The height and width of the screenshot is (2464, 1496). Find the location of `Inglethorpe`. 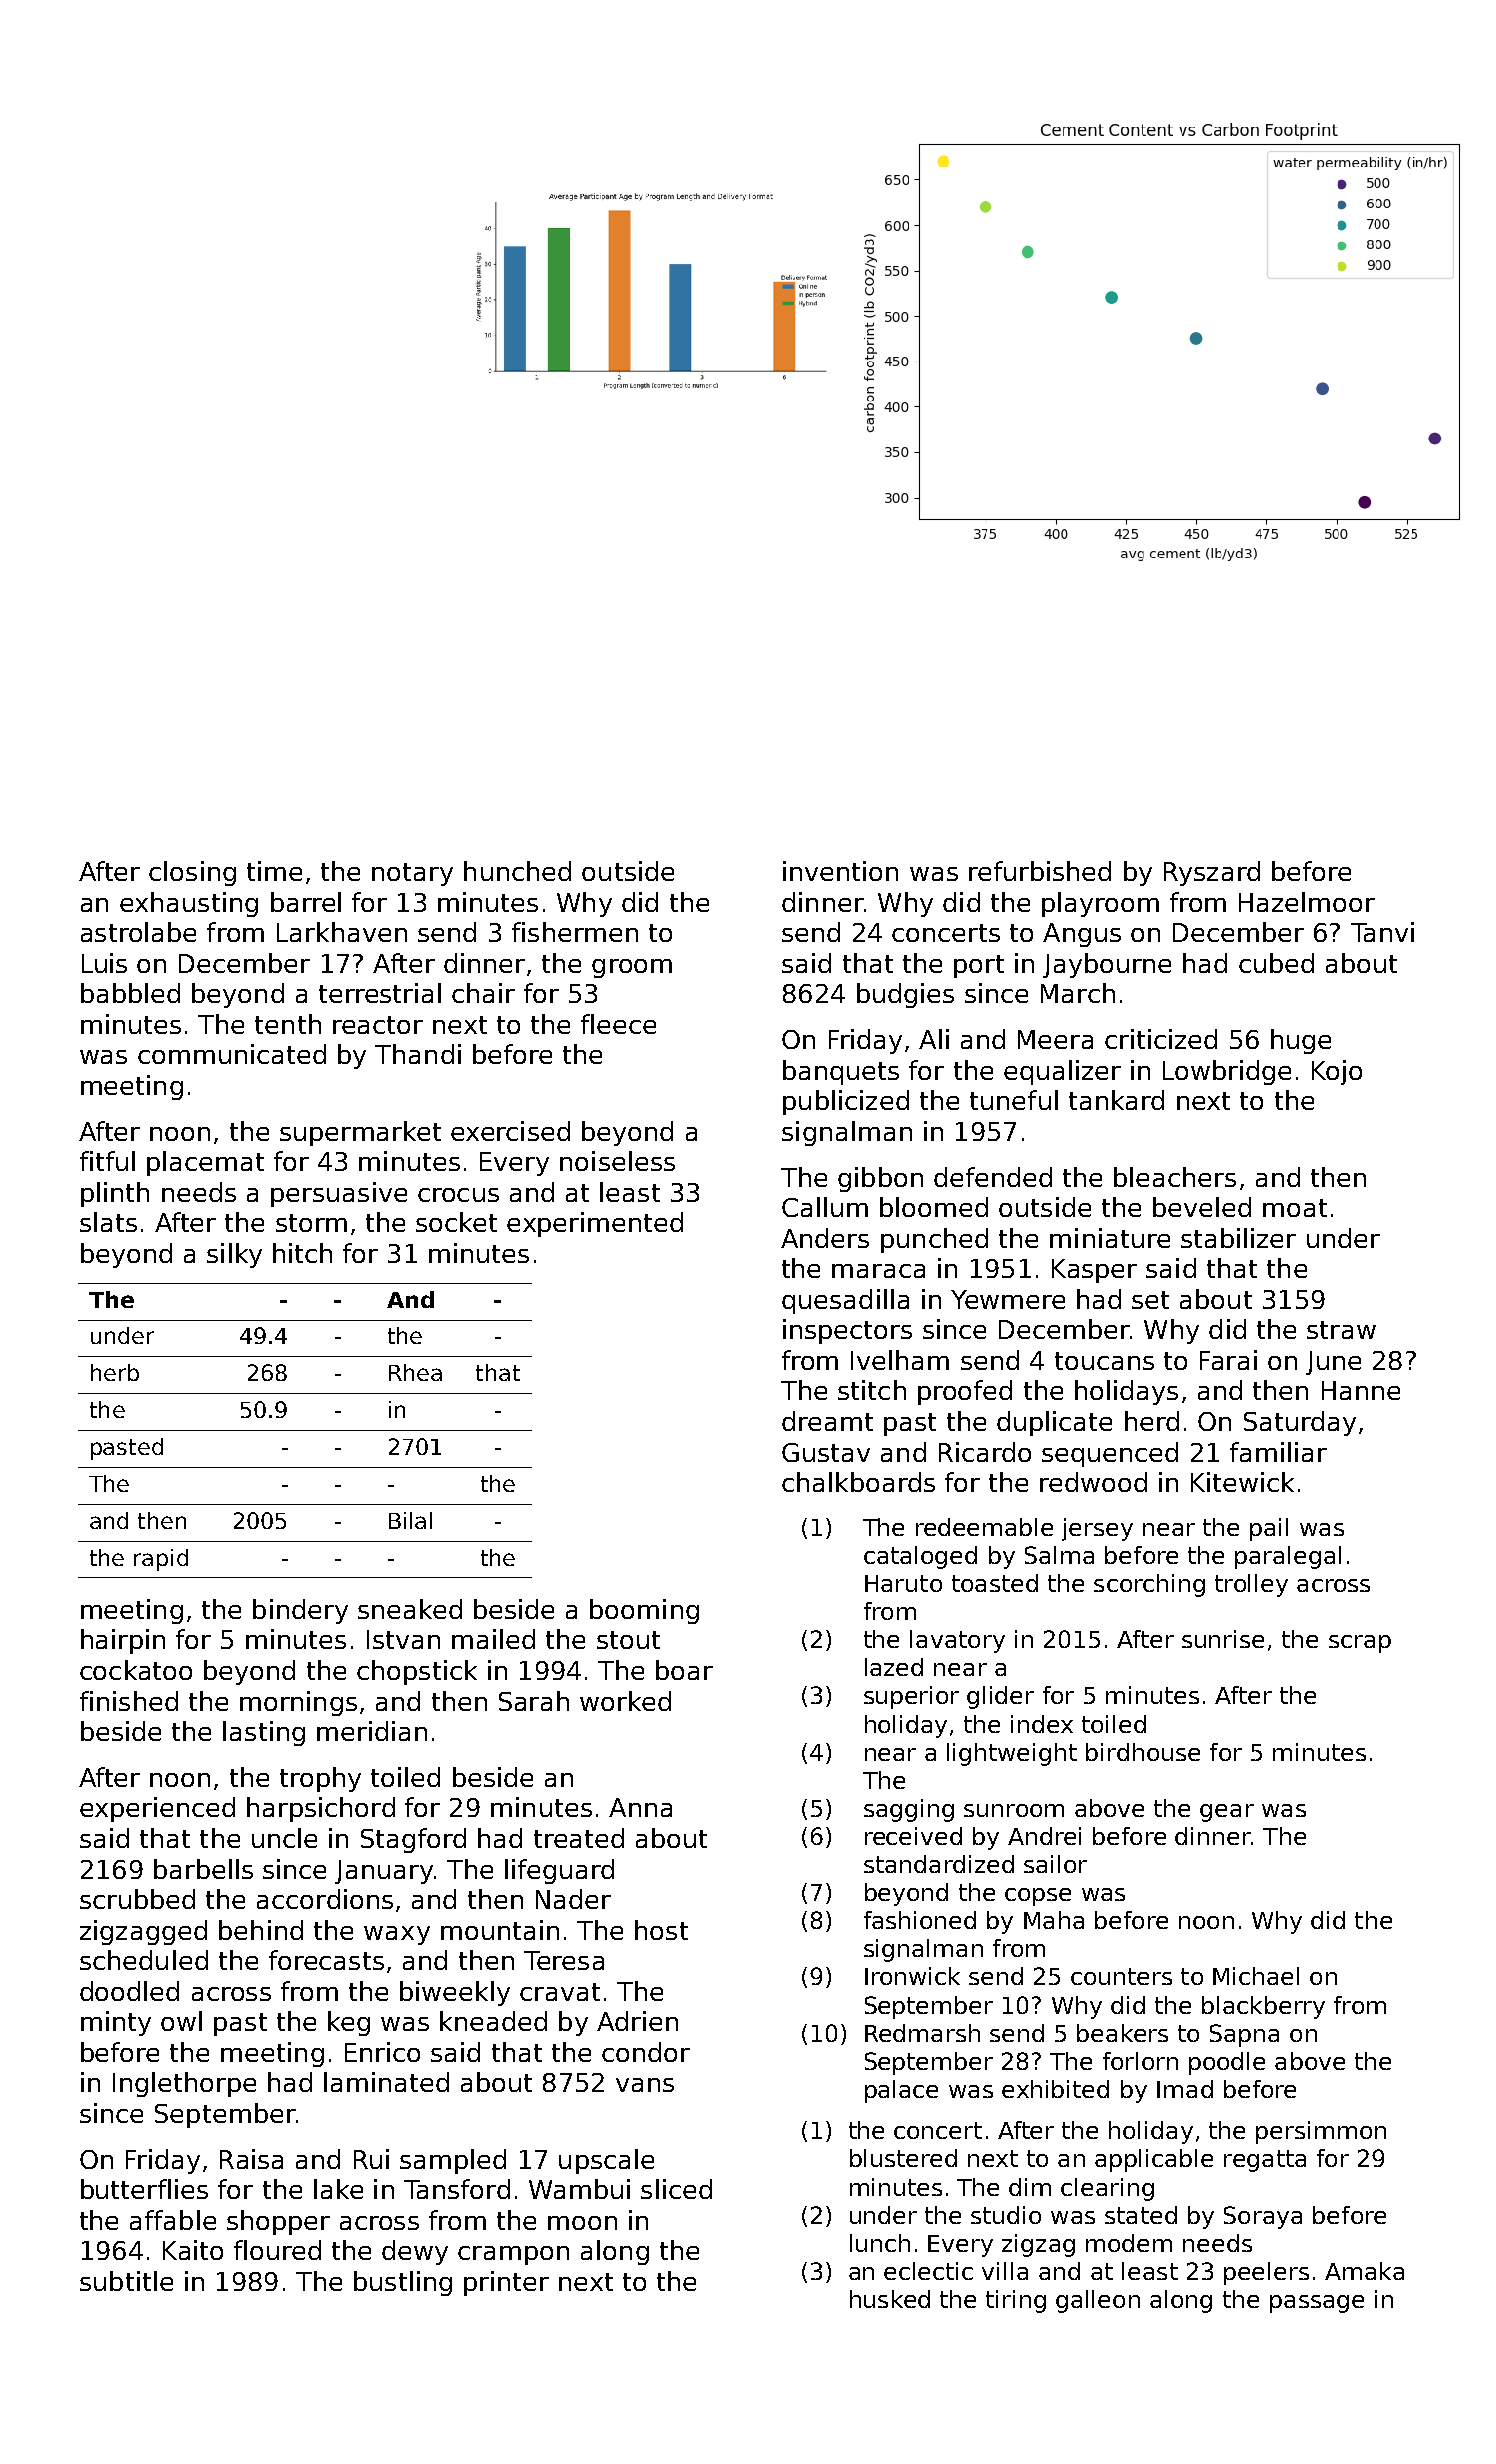

Inglethorpe is located at coordinates (184, 2084).
